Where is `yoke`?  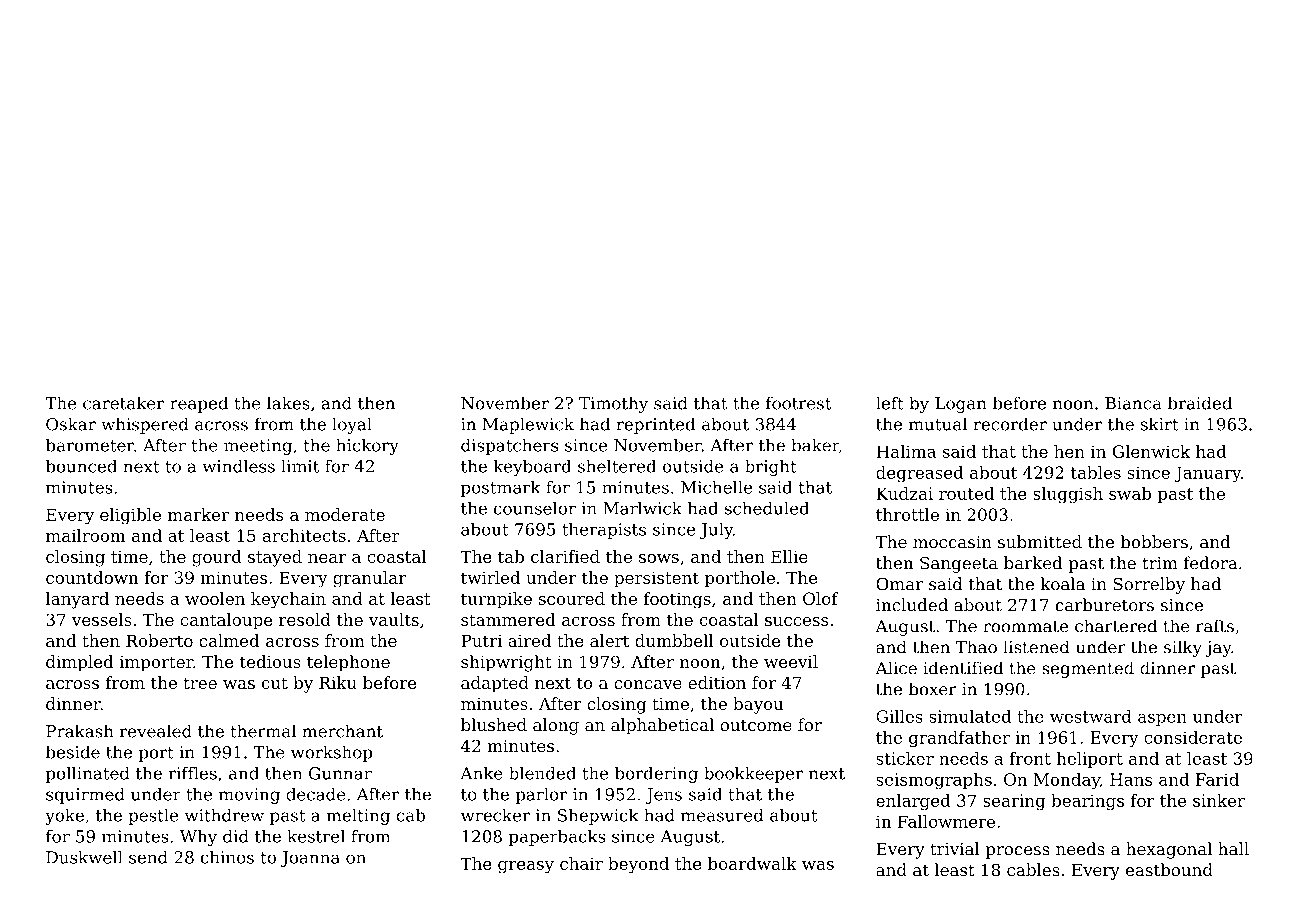
yoke is located at coordinates (64, 816).
